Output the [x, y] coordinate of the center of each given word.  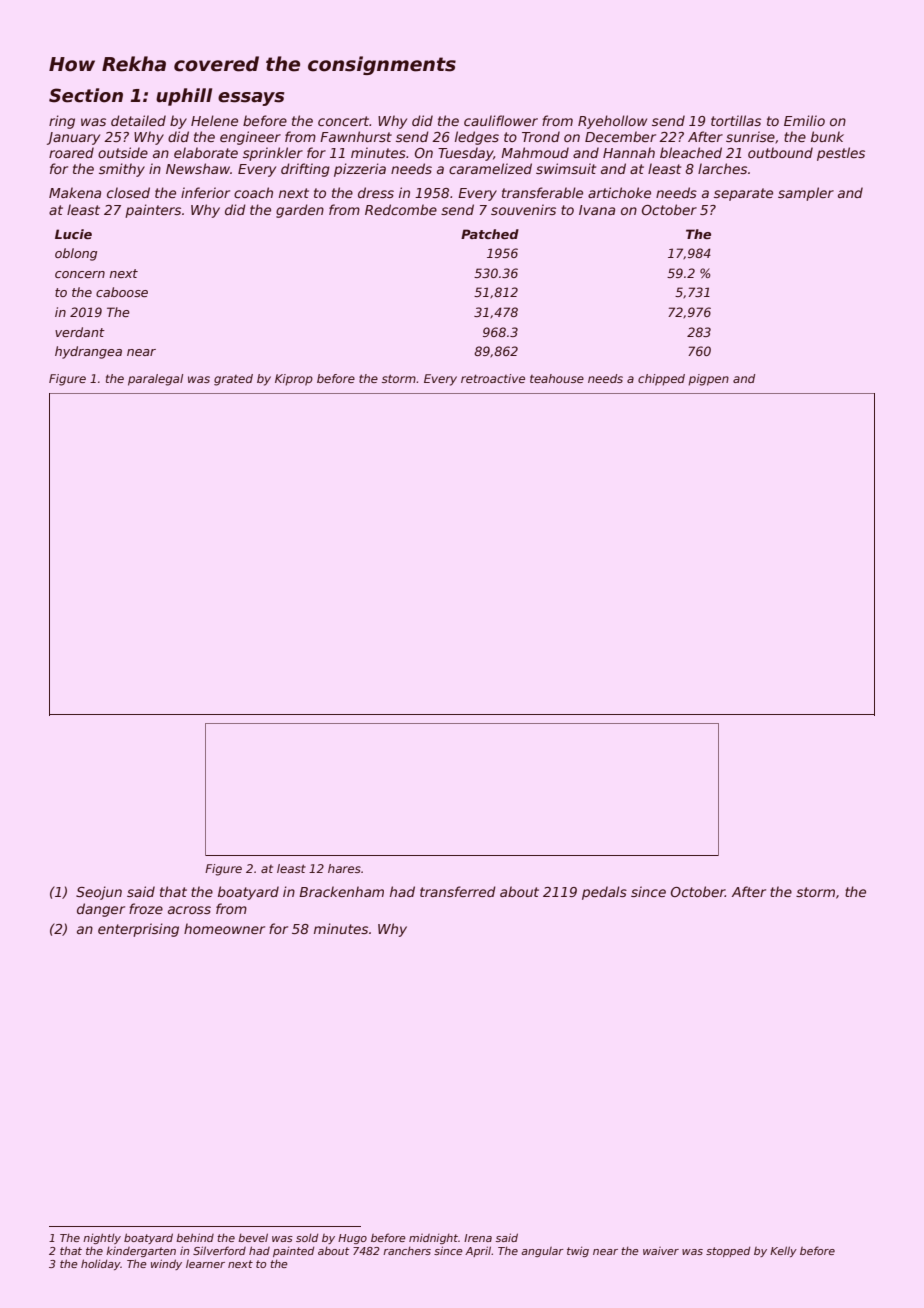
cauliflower [501, 120]
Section [86, 95]
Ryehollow [612, 122]
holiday [101, 1264]
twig [578, 1252]
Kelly [783, 1251]
